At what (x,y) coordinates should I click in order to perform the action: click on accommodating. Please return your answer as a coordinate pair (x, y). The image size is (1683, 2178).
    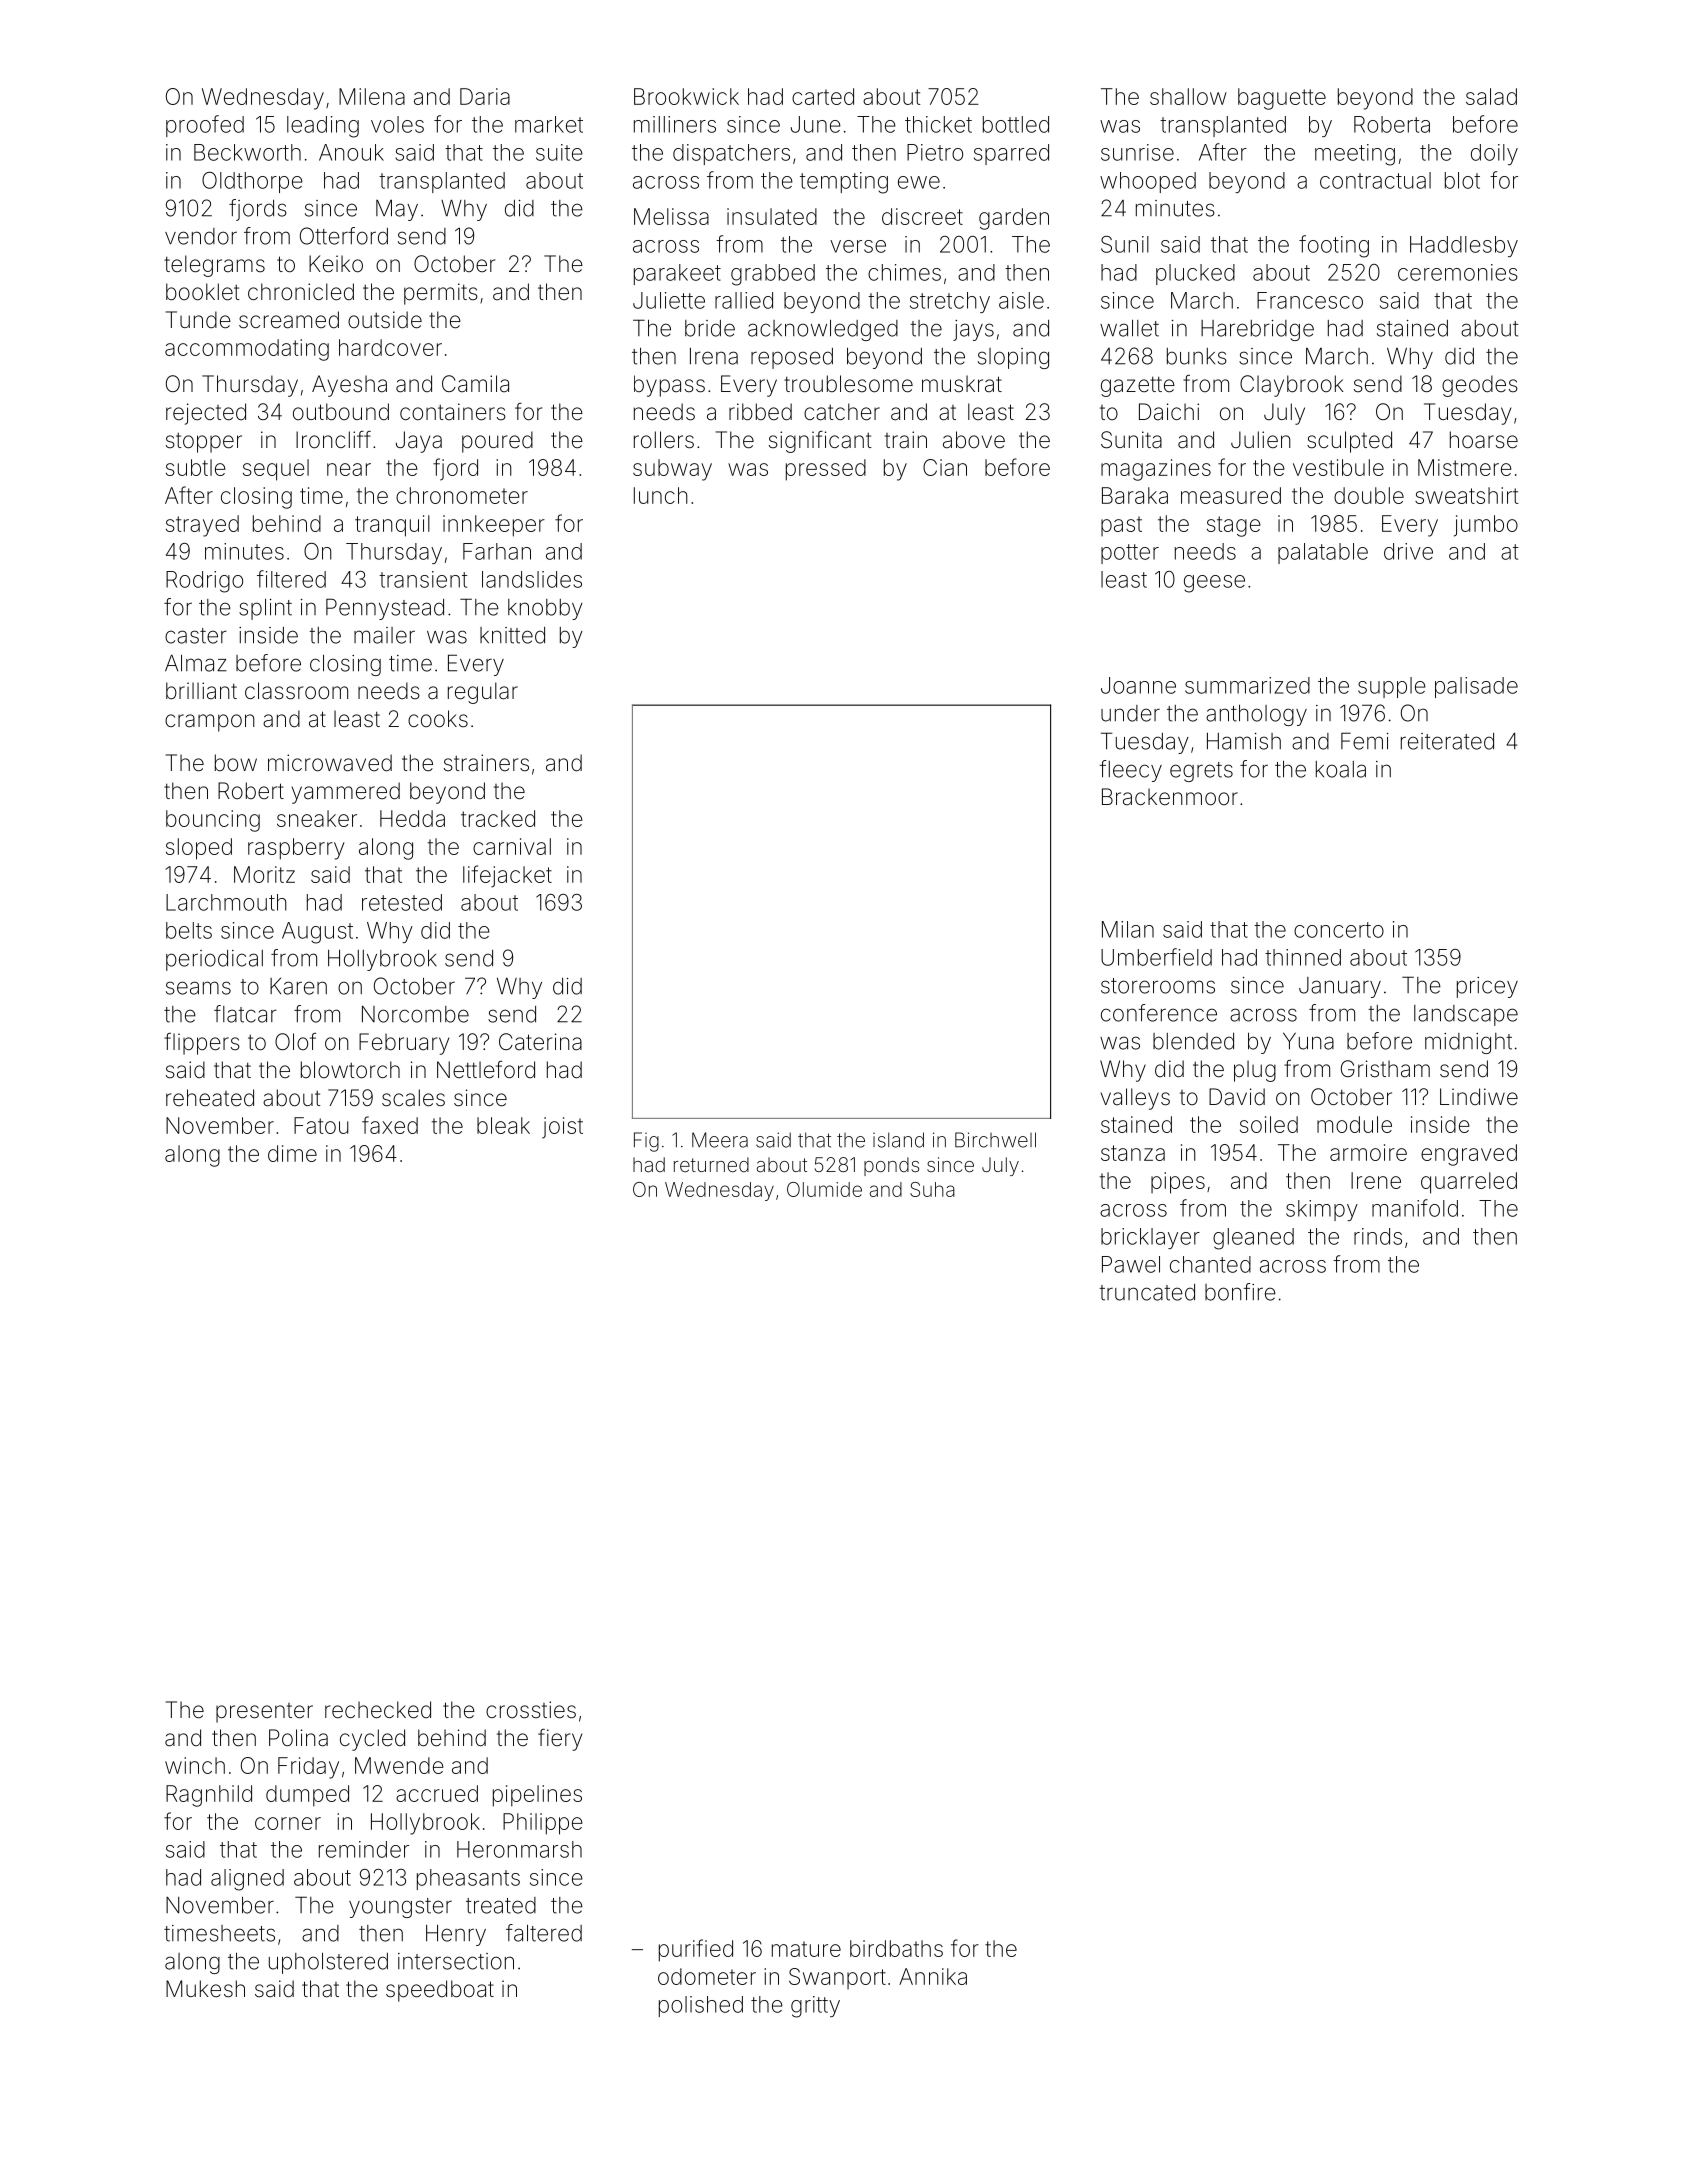
    Looking at the image, I should click on (247, 350).
